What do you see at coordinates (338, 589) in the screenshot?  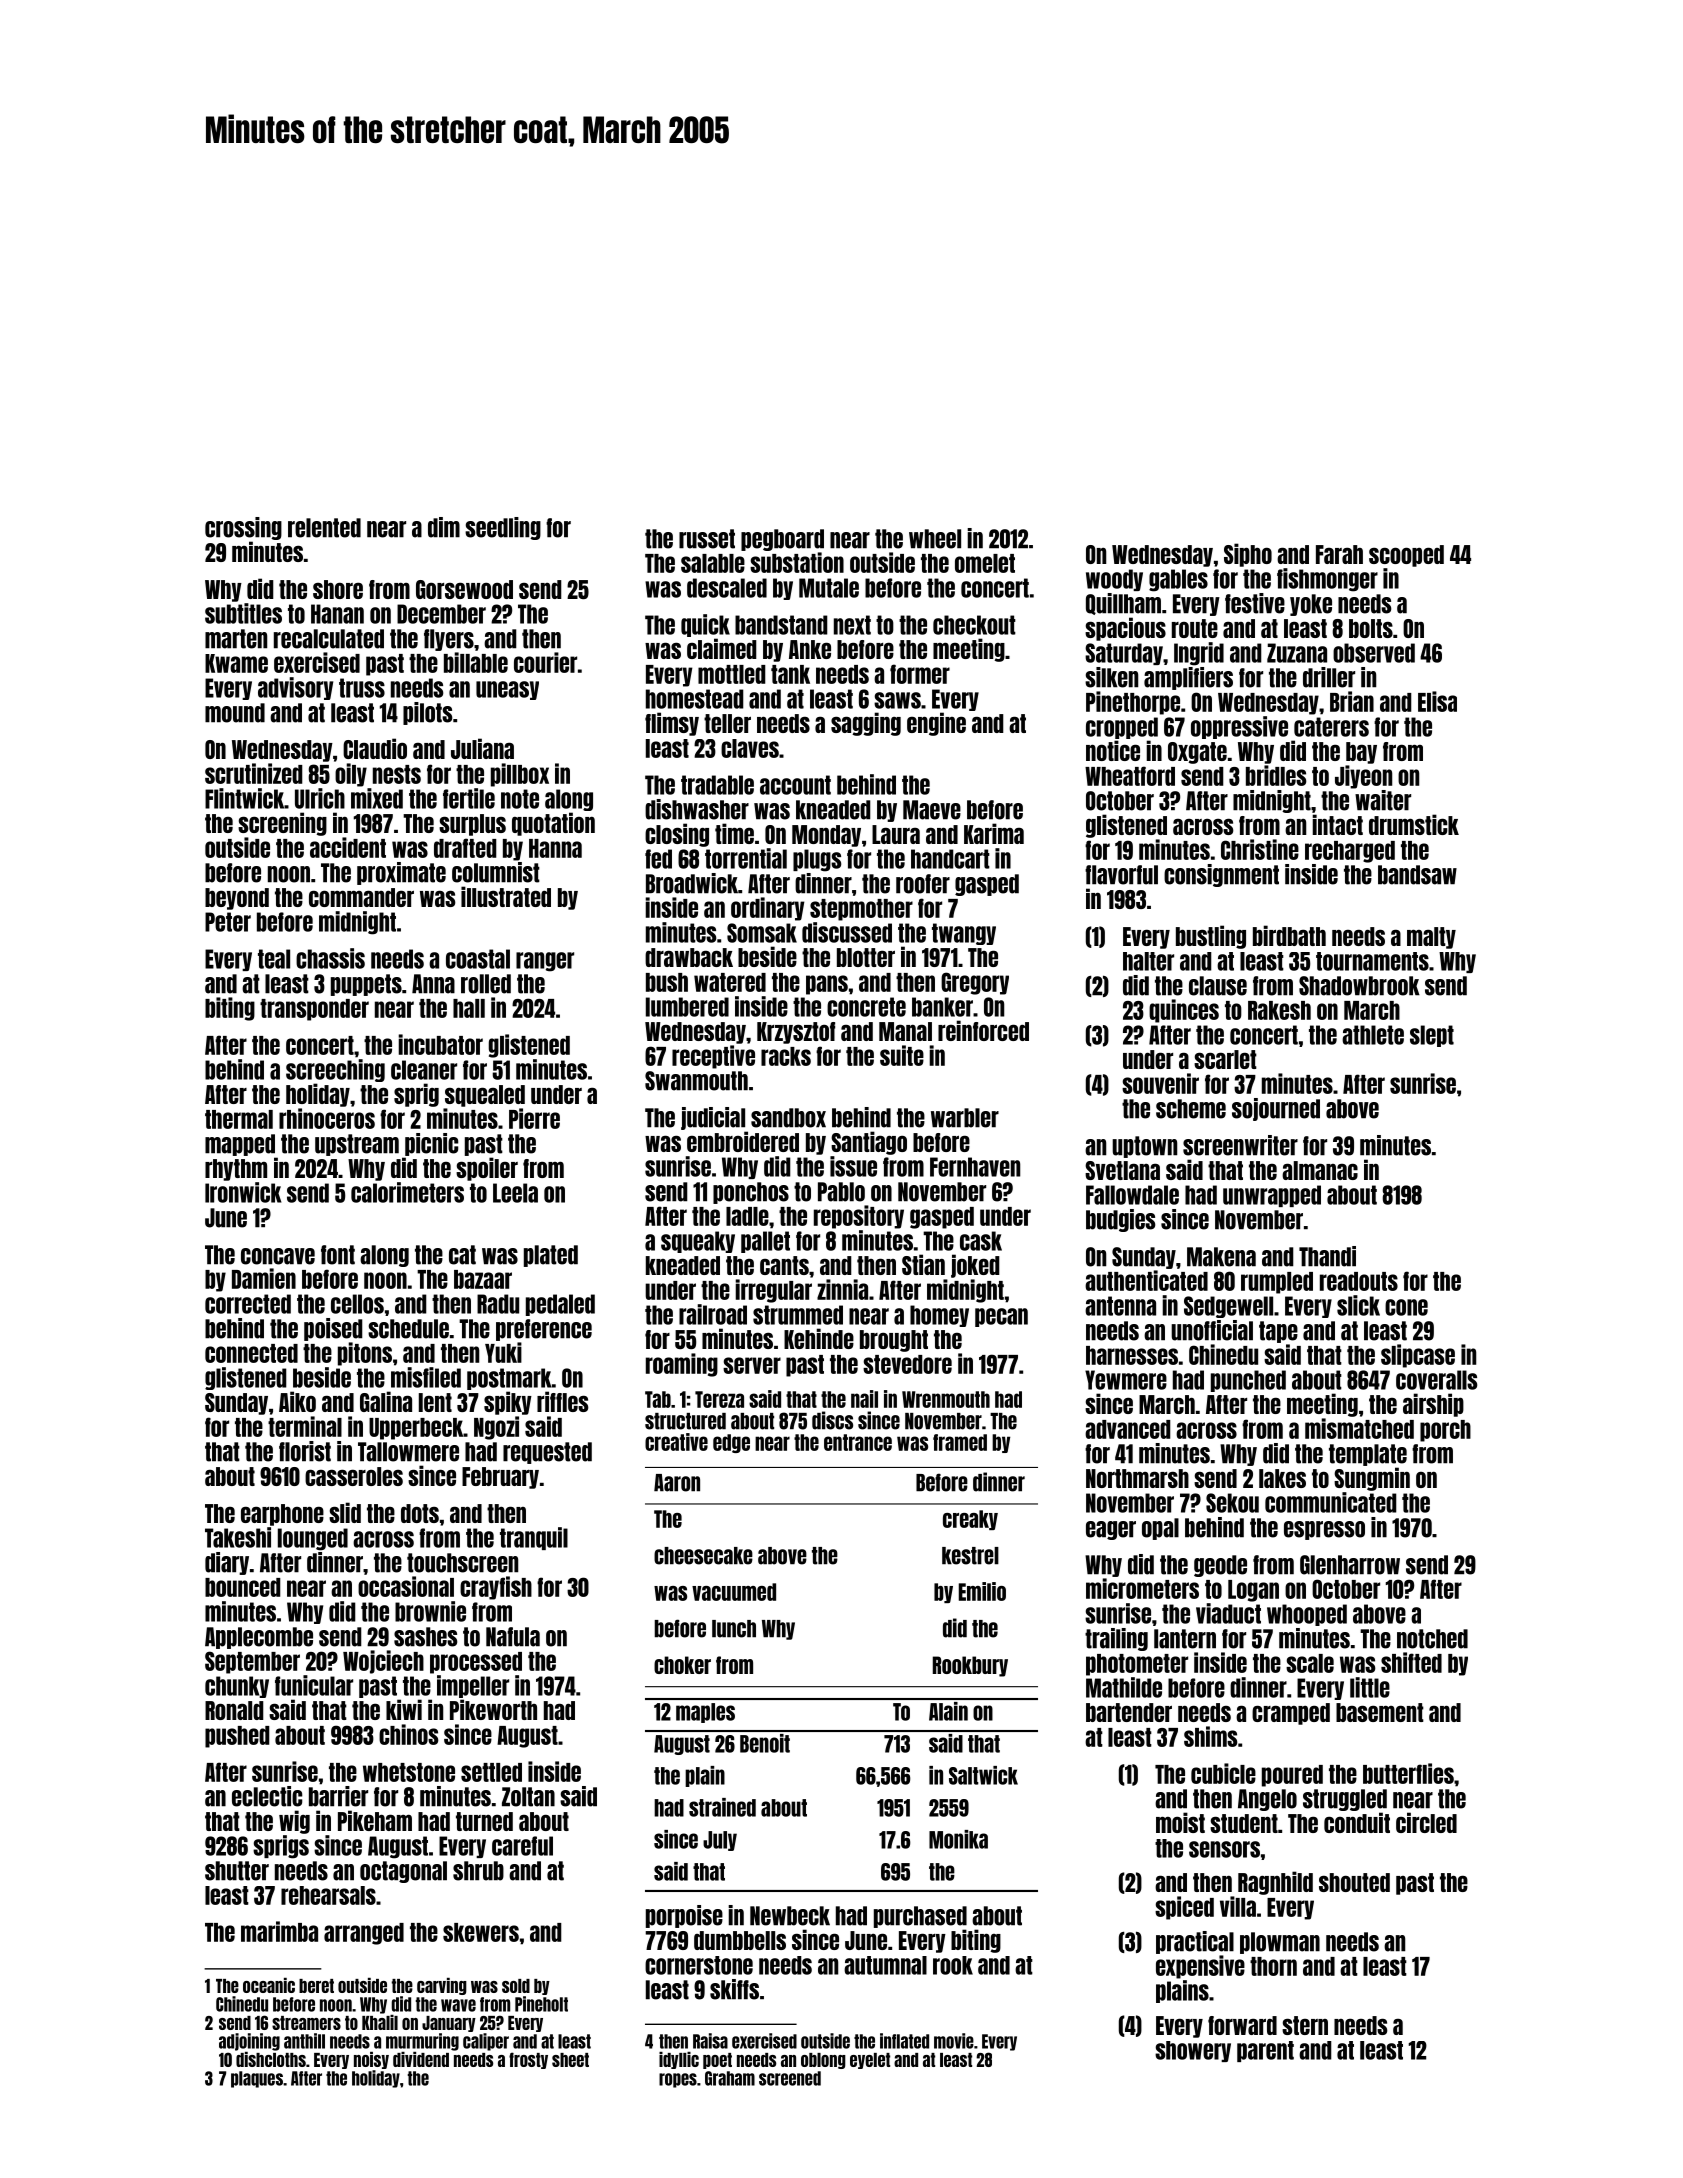 I see `shore` at bounding box center [338, 589].
